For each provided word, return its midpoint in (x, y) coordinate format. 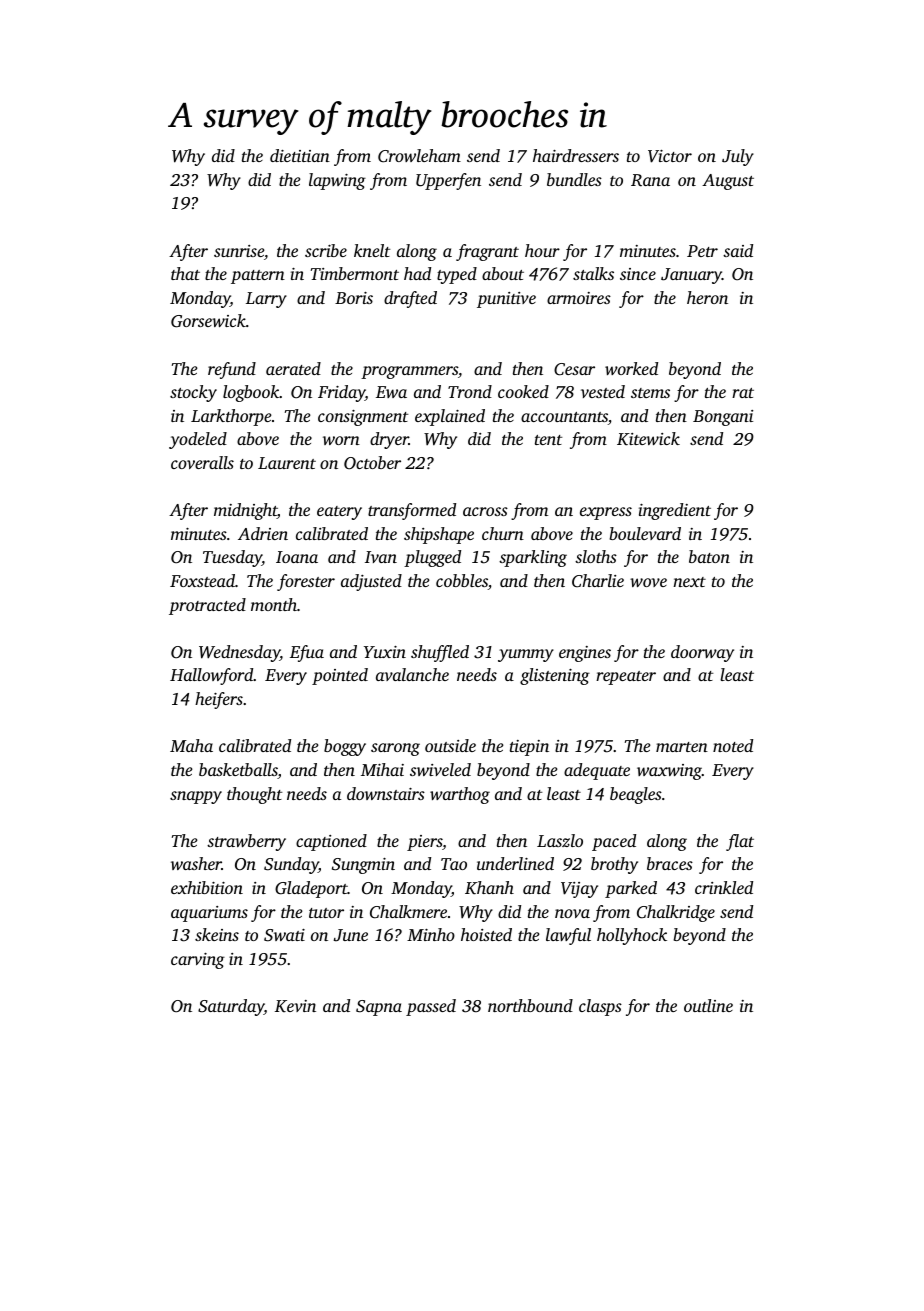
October (372, 463)
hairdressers (576, 155)
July (738, 157)
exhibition (207, 887)
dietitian (300, 155)
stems (650, 393)
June (351, 935)
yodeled (198, 440)
